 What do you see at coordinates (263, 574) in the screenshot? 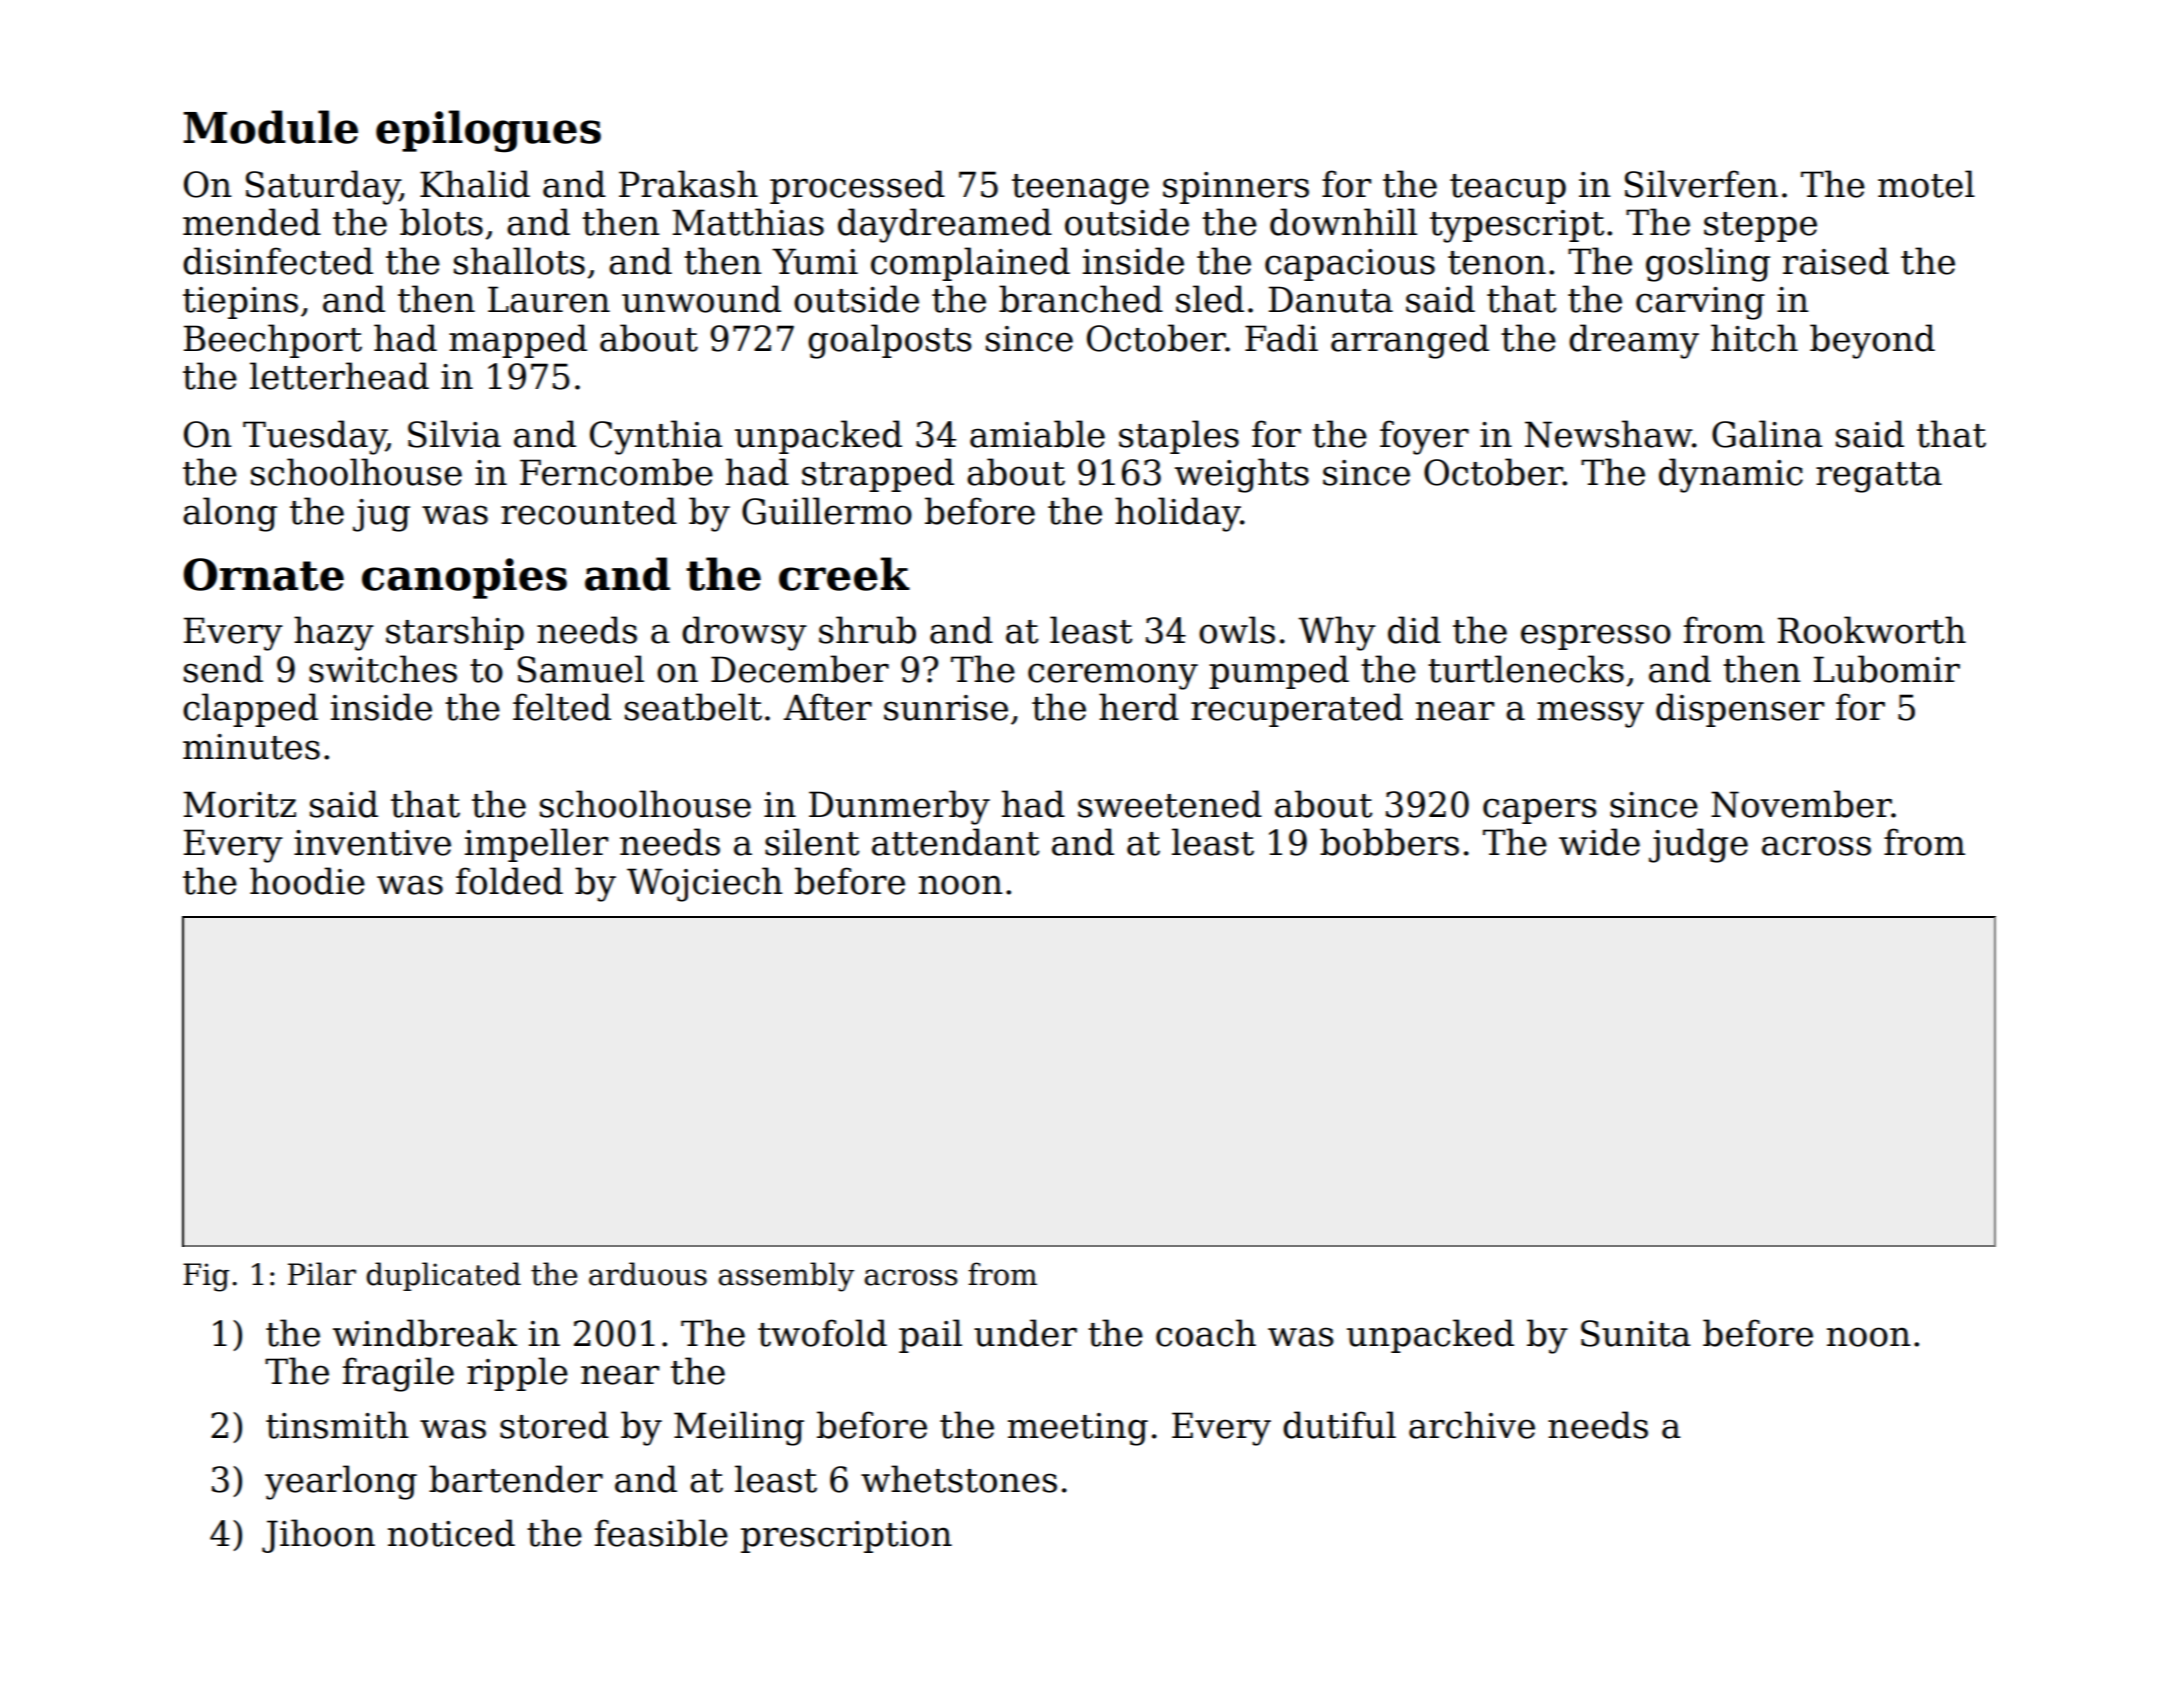
I see `Ornate` at bounding box center [263, 574].
